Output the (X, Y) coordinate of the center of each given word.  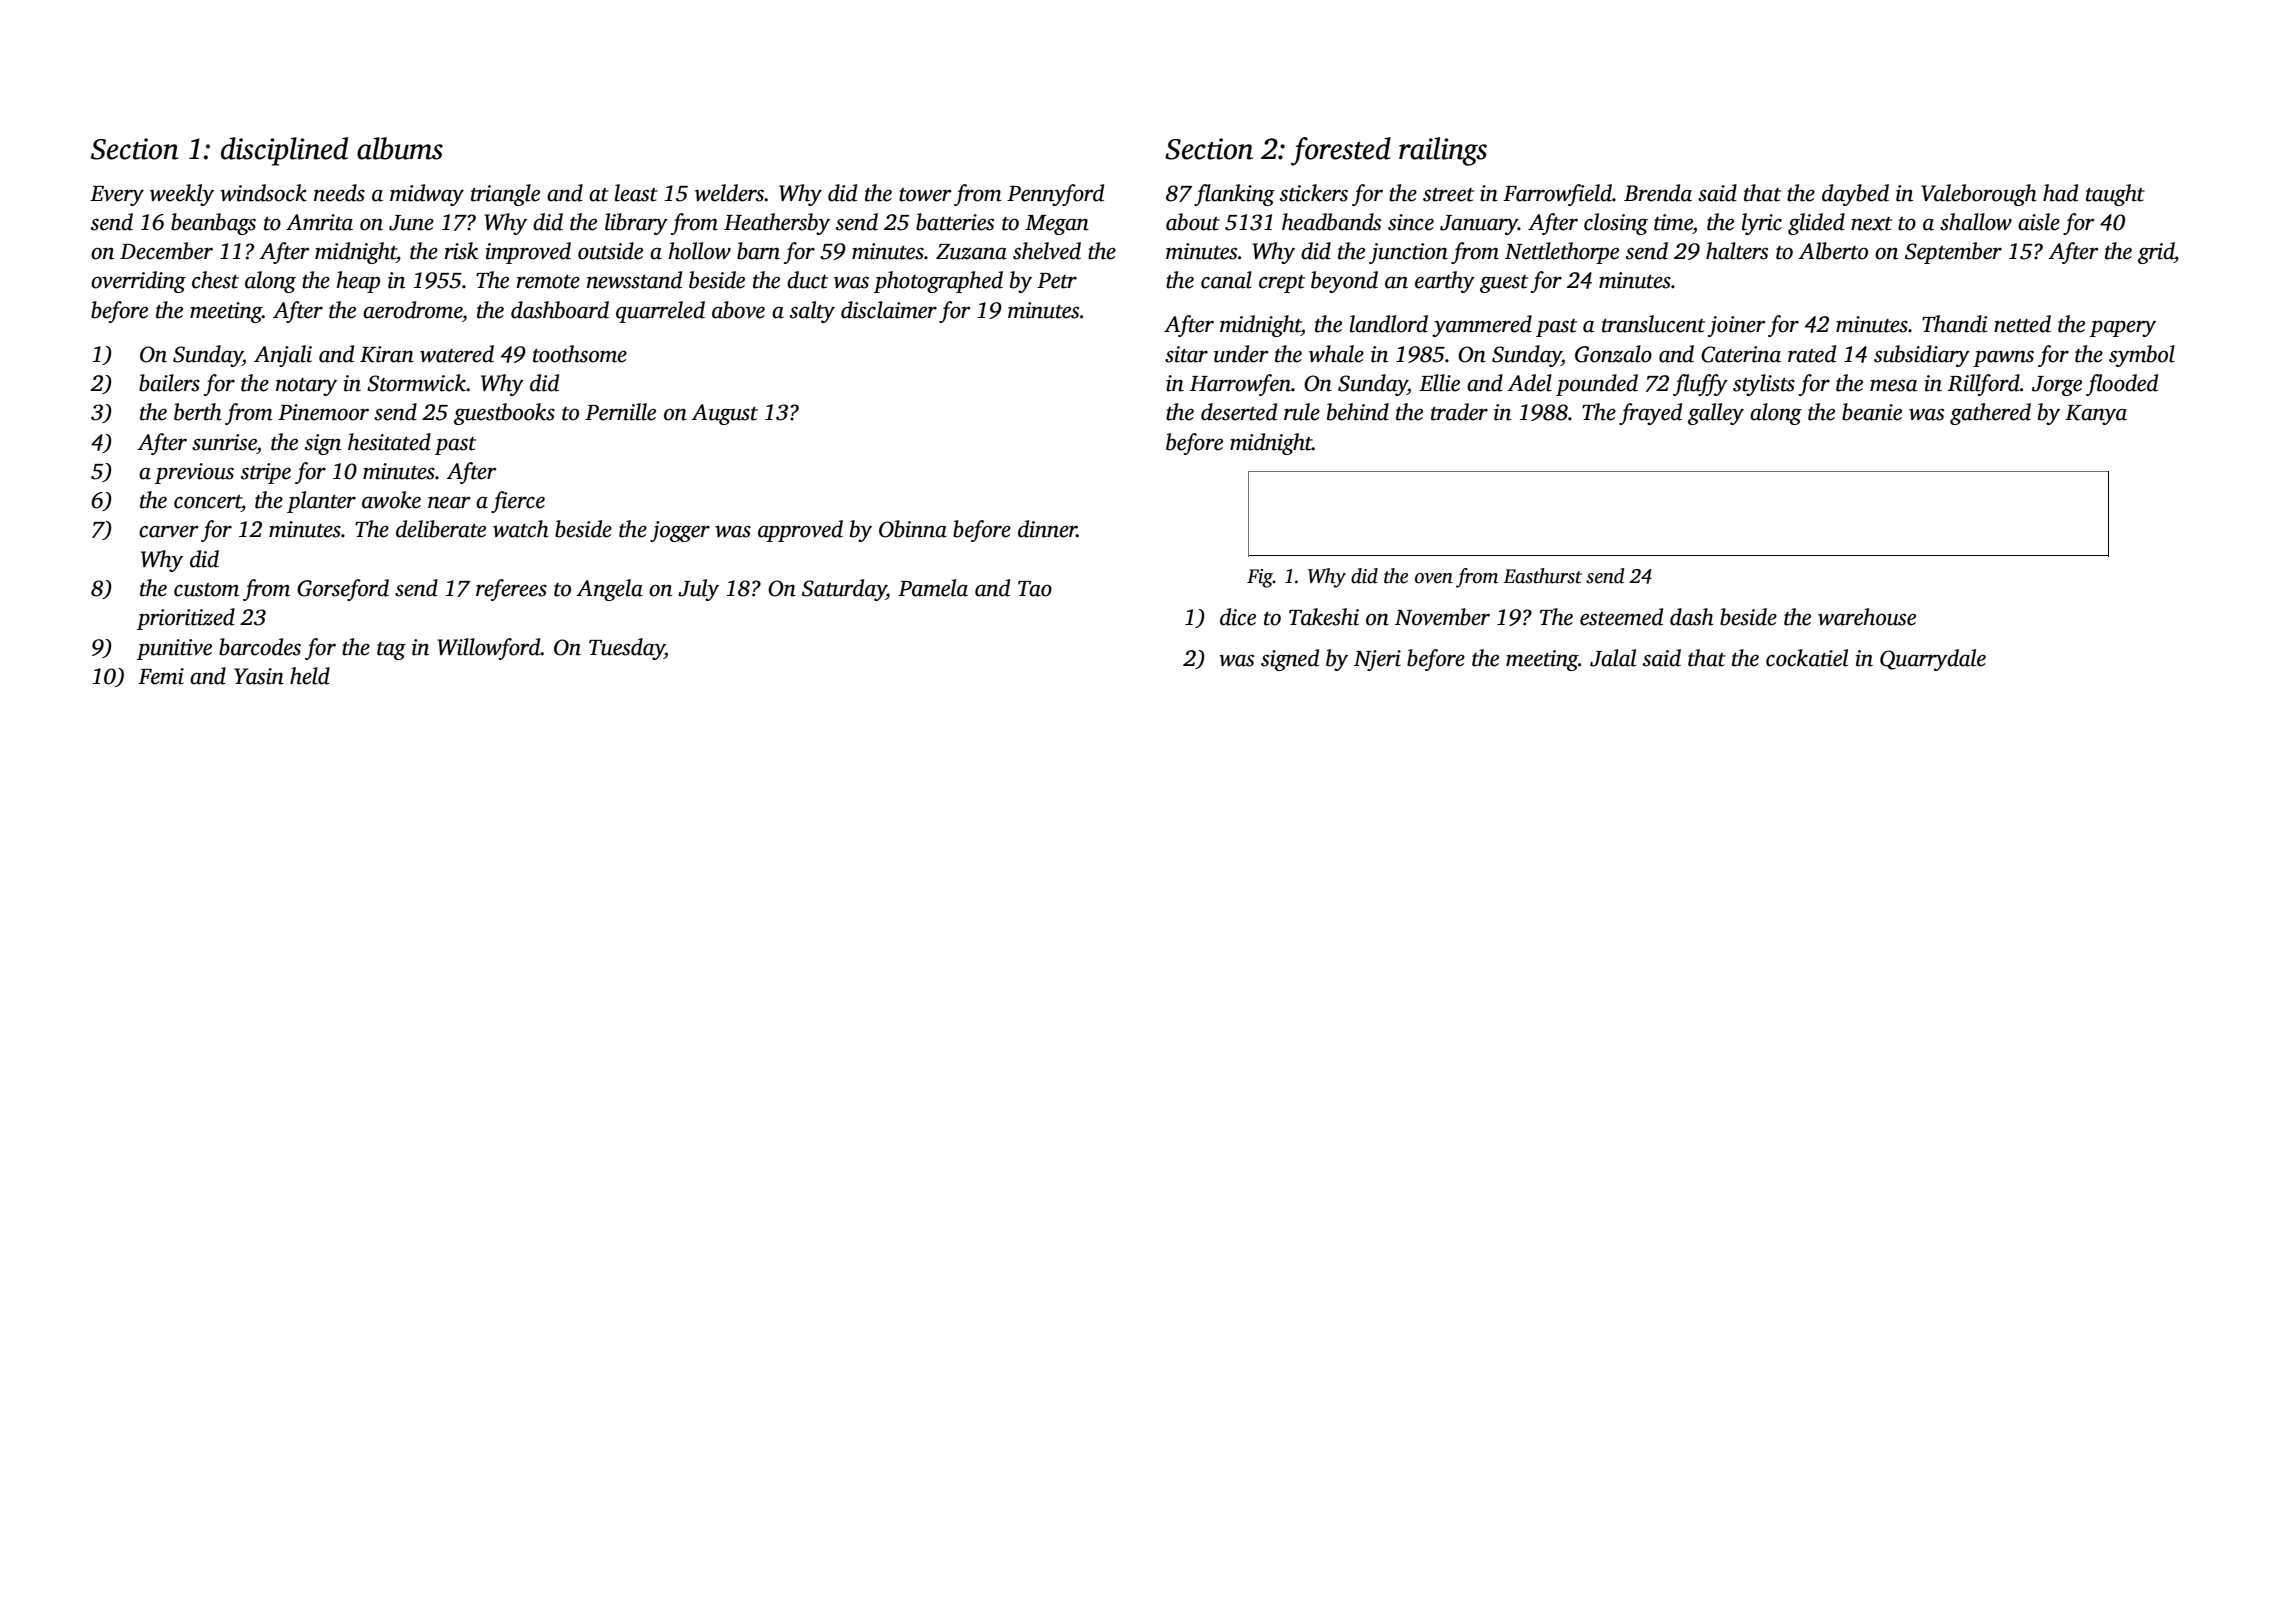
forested (1341, 151)
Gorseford (343, 590)
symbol (2142, 356)
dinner (1047, 529)
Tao (1035, 589)
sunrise (224, 442)
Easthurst (1542, 576)
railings (1443, 151)
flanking (1234, 195)
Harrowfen (1240, 385)
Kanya (2096, 415)
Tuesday (627, 649)
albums (400, 148)
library (636, 224)
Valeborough (1979, 195)
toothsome (580, 354)
